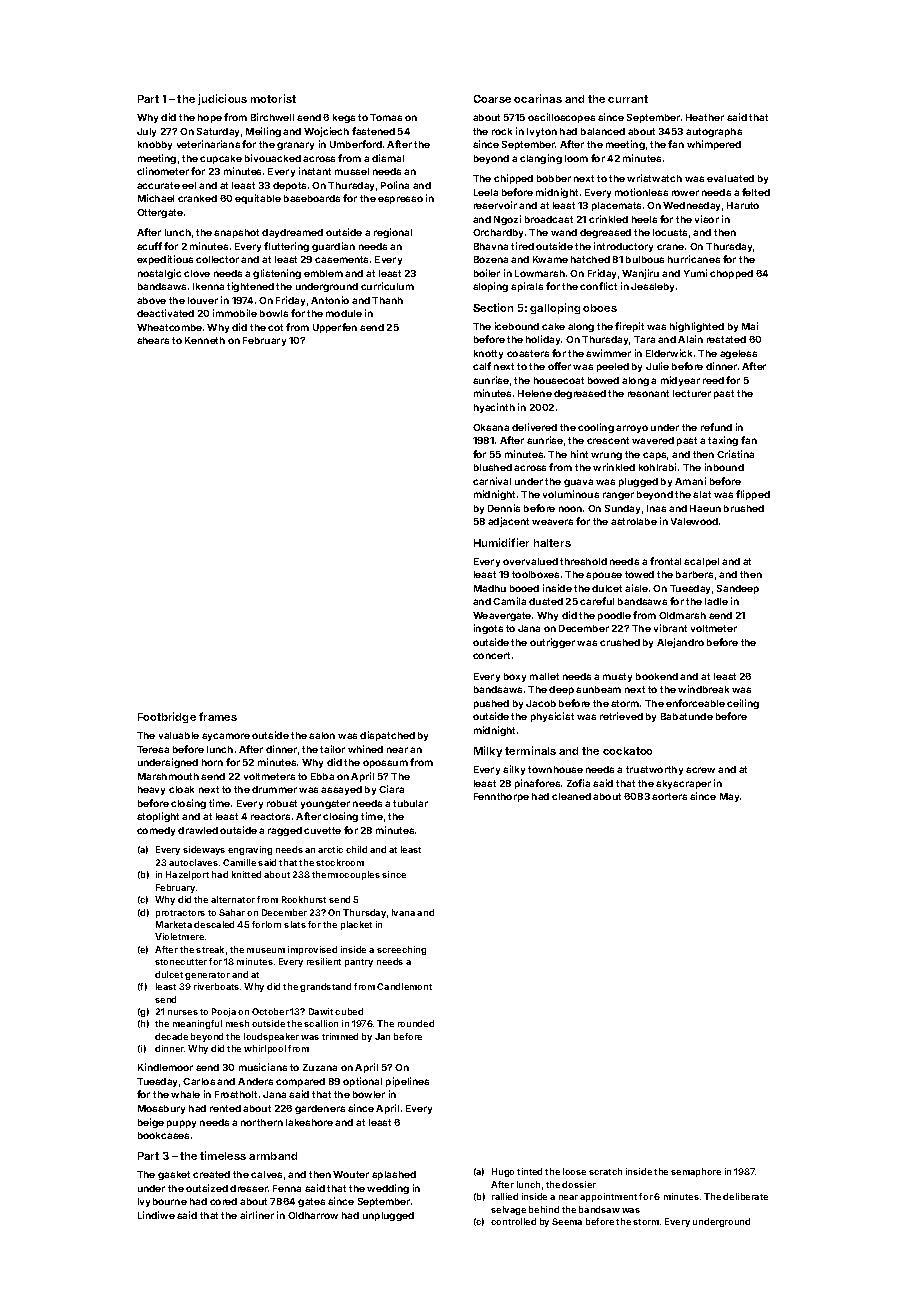 The width and height of the document is (908, 1316). Describe the element at coordinates (403, 912) in the document. I see `Ivana` at that location.
